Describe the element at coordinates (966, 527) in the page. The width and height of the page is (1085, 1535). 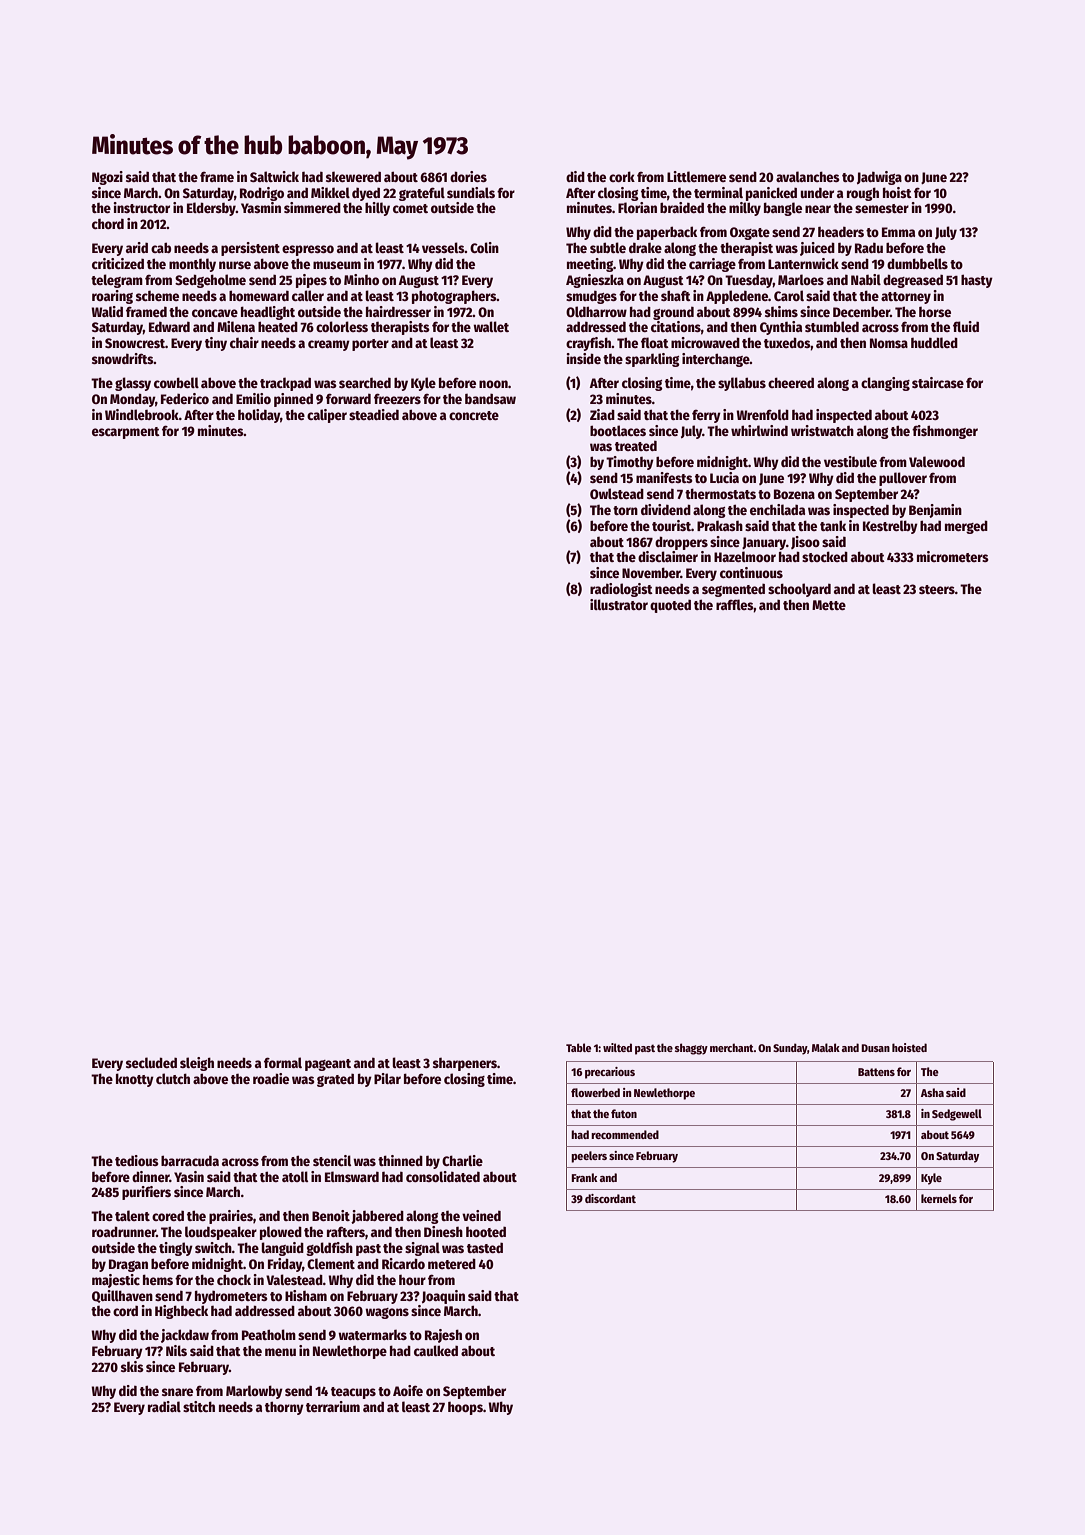
I see `merged` at that location.
